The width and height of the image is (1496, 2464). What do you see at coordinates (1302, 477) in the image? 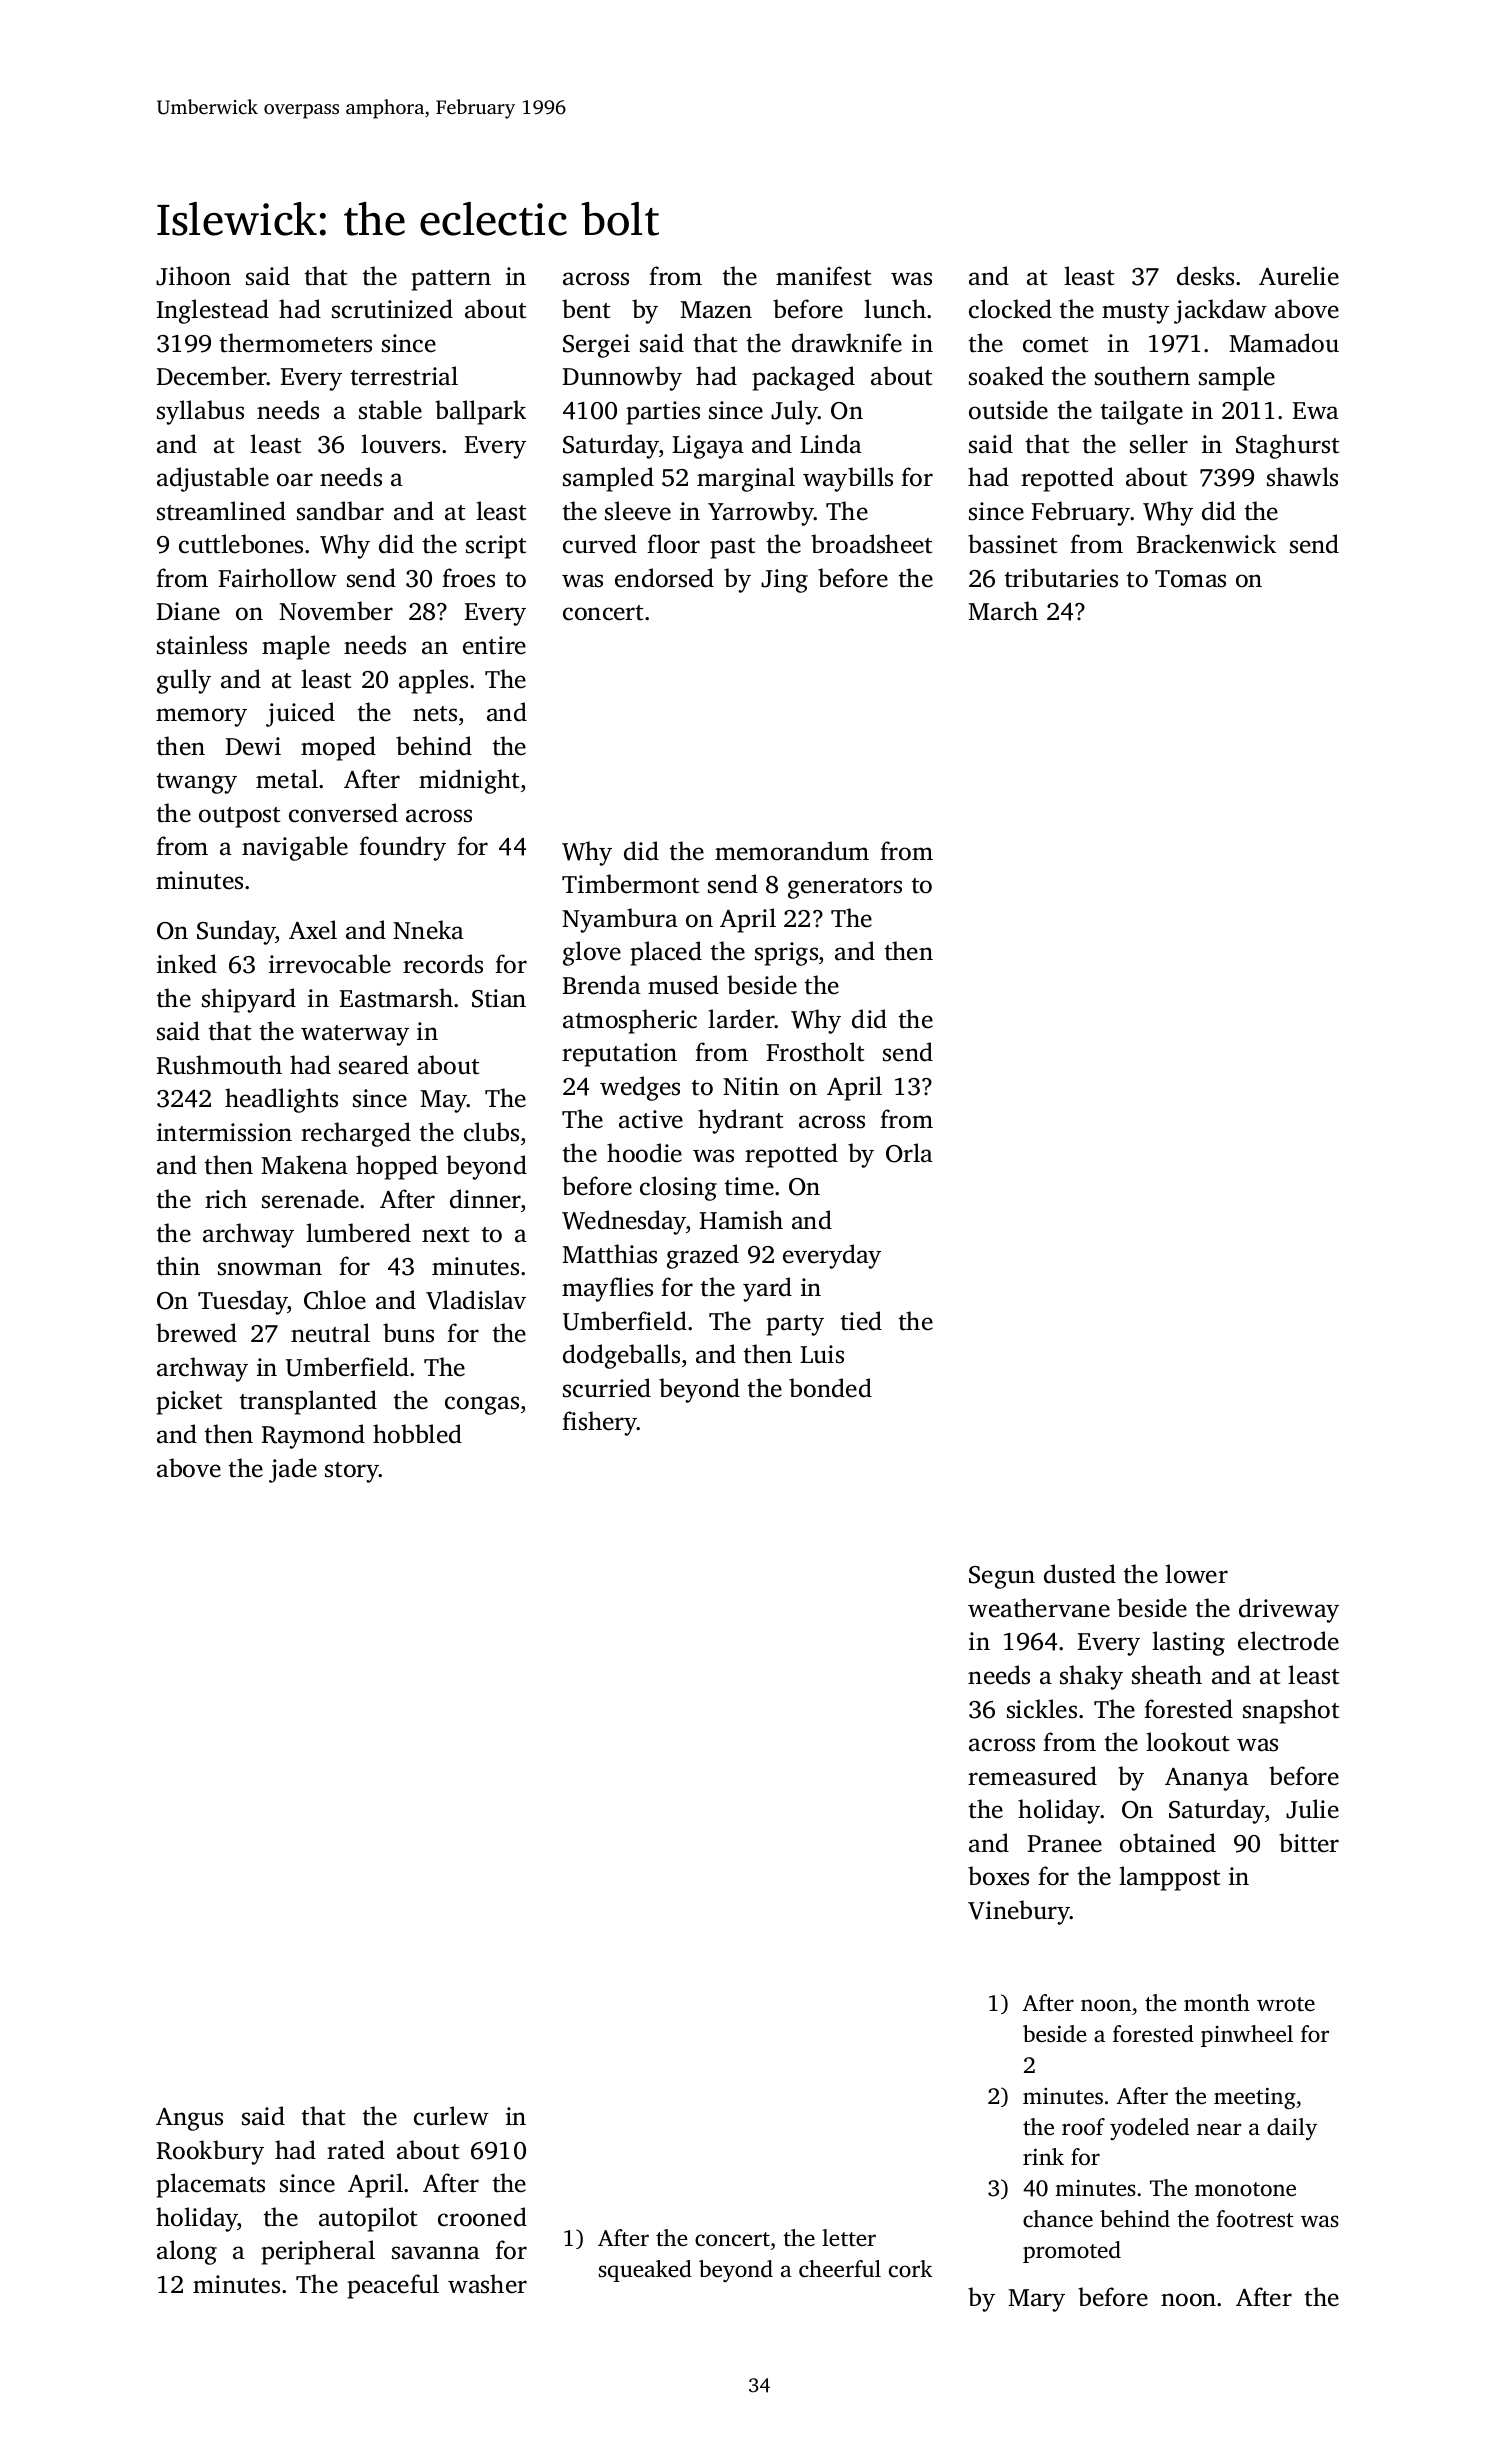
I see `shawls` at bounding box center [1302, 477].
